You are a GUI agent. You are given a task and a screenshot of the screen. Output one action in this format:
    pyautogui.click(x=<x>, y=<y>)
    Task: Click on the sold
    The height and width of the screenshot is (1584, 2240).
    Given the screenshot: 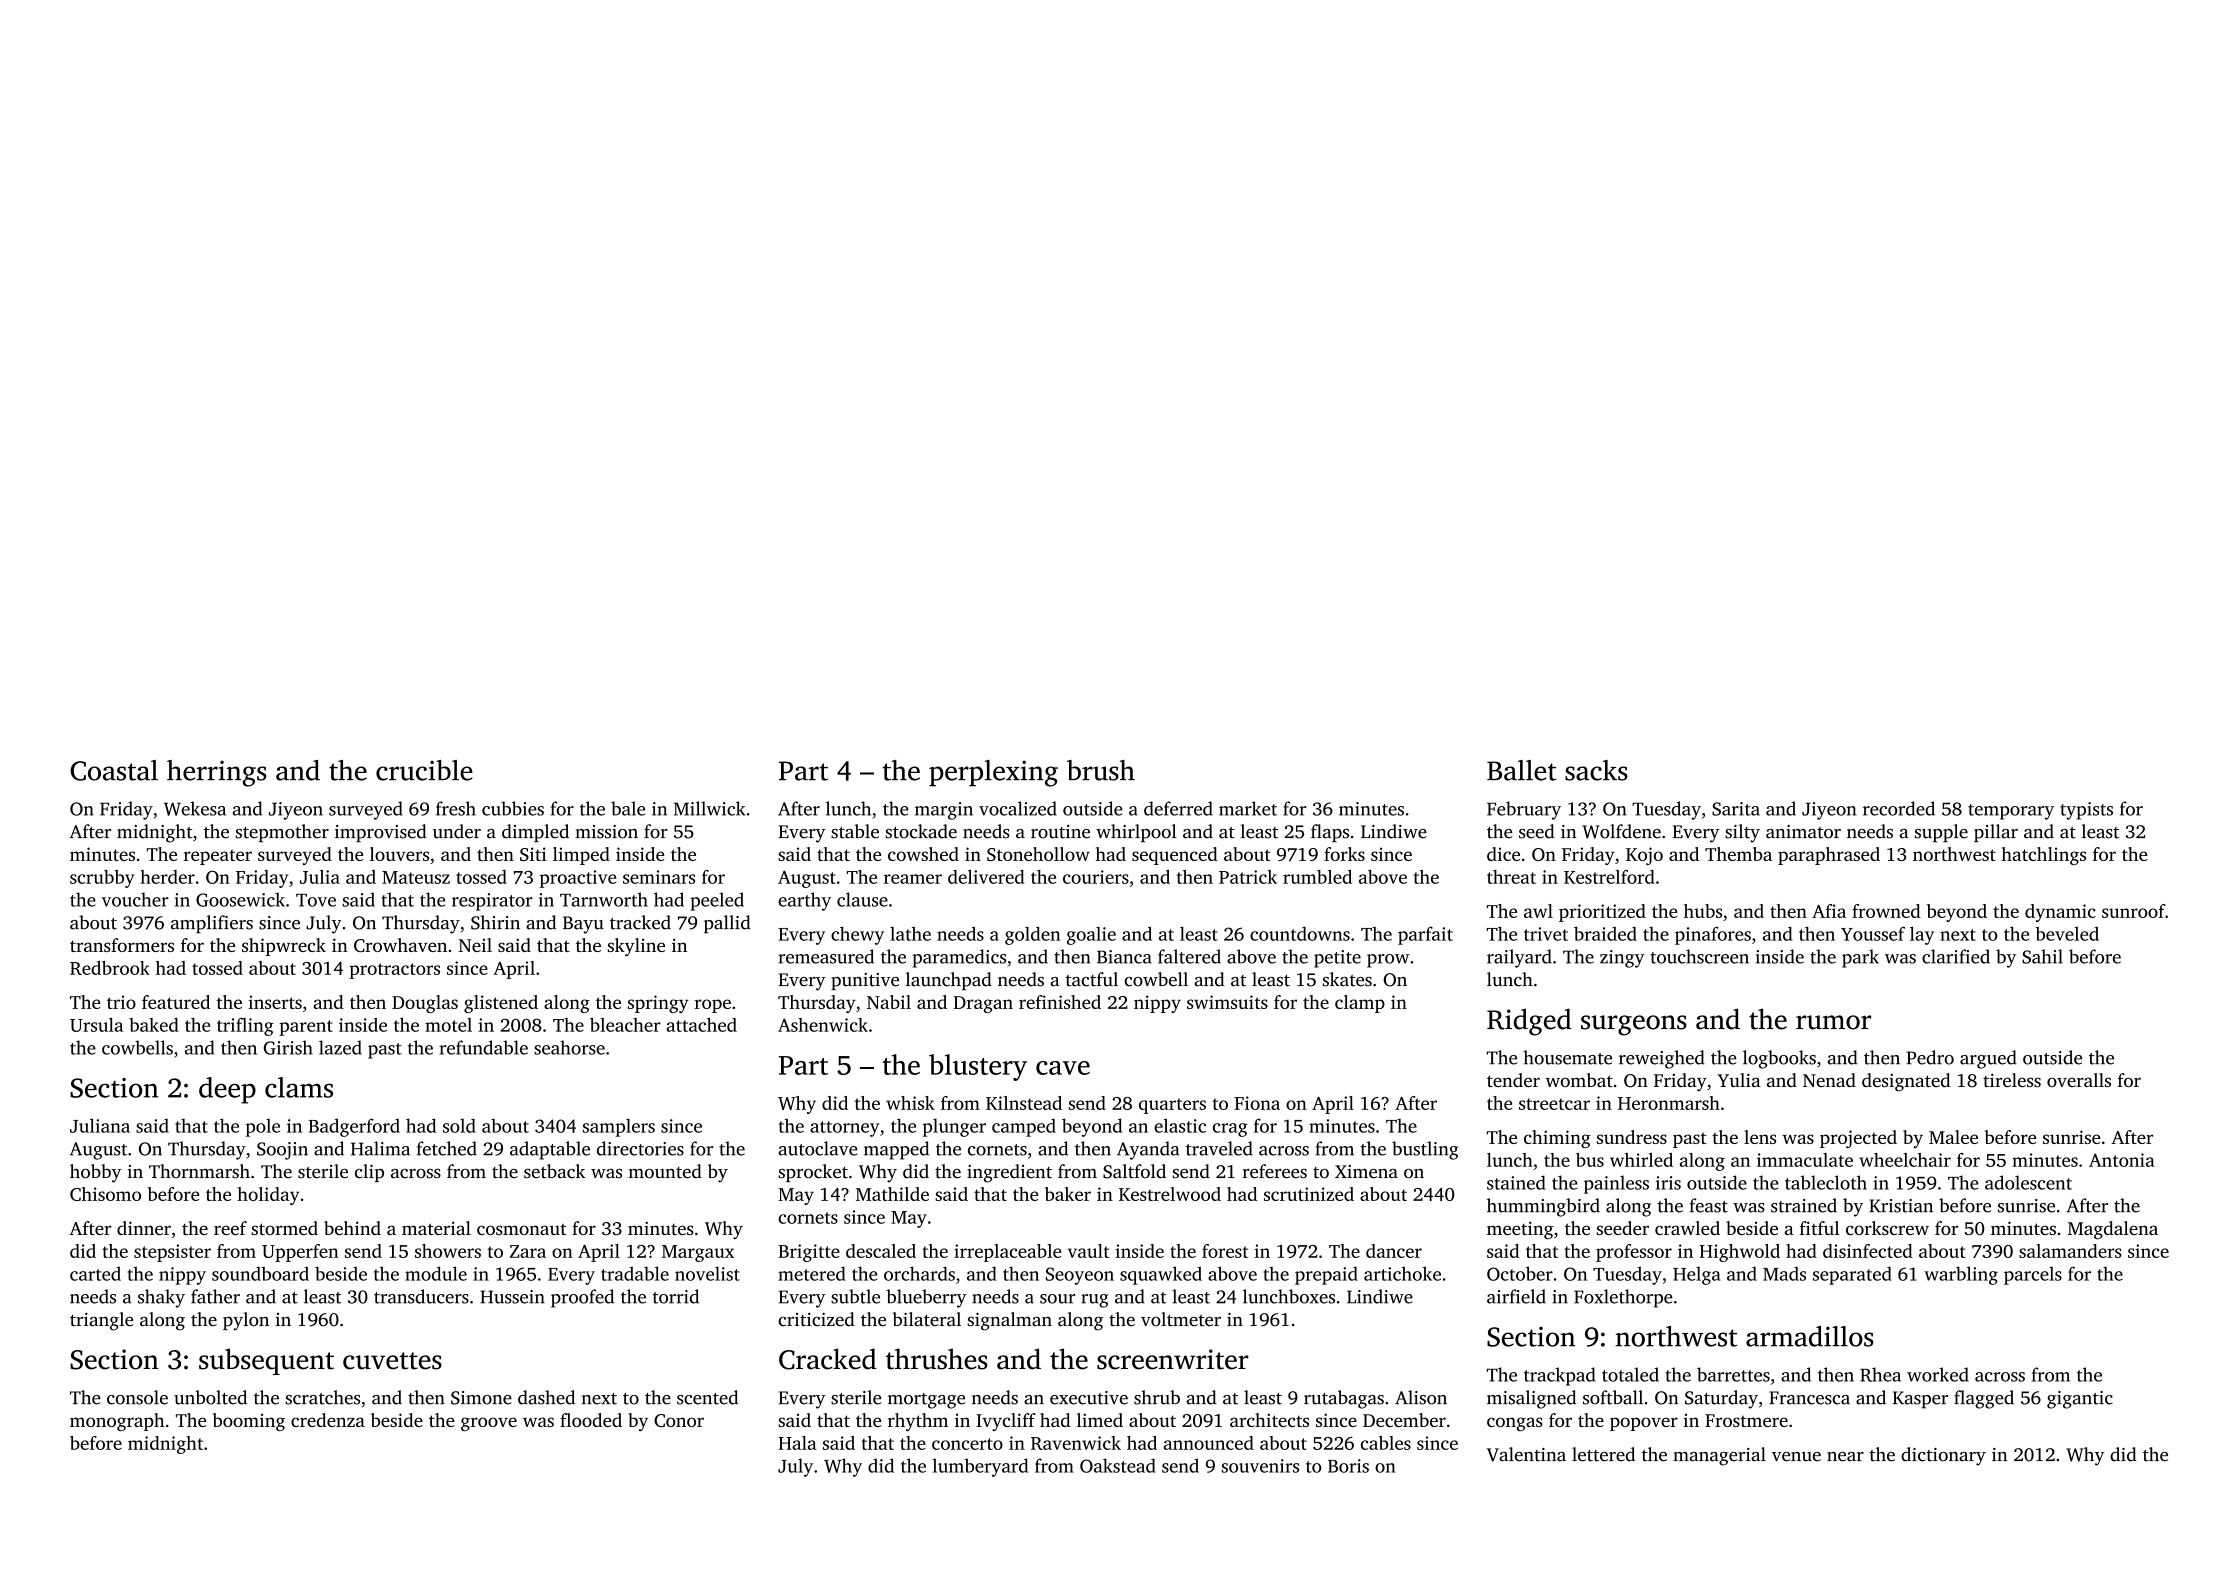 What is the action you would take?
    pyautogui.click(x=459, y=1125)
